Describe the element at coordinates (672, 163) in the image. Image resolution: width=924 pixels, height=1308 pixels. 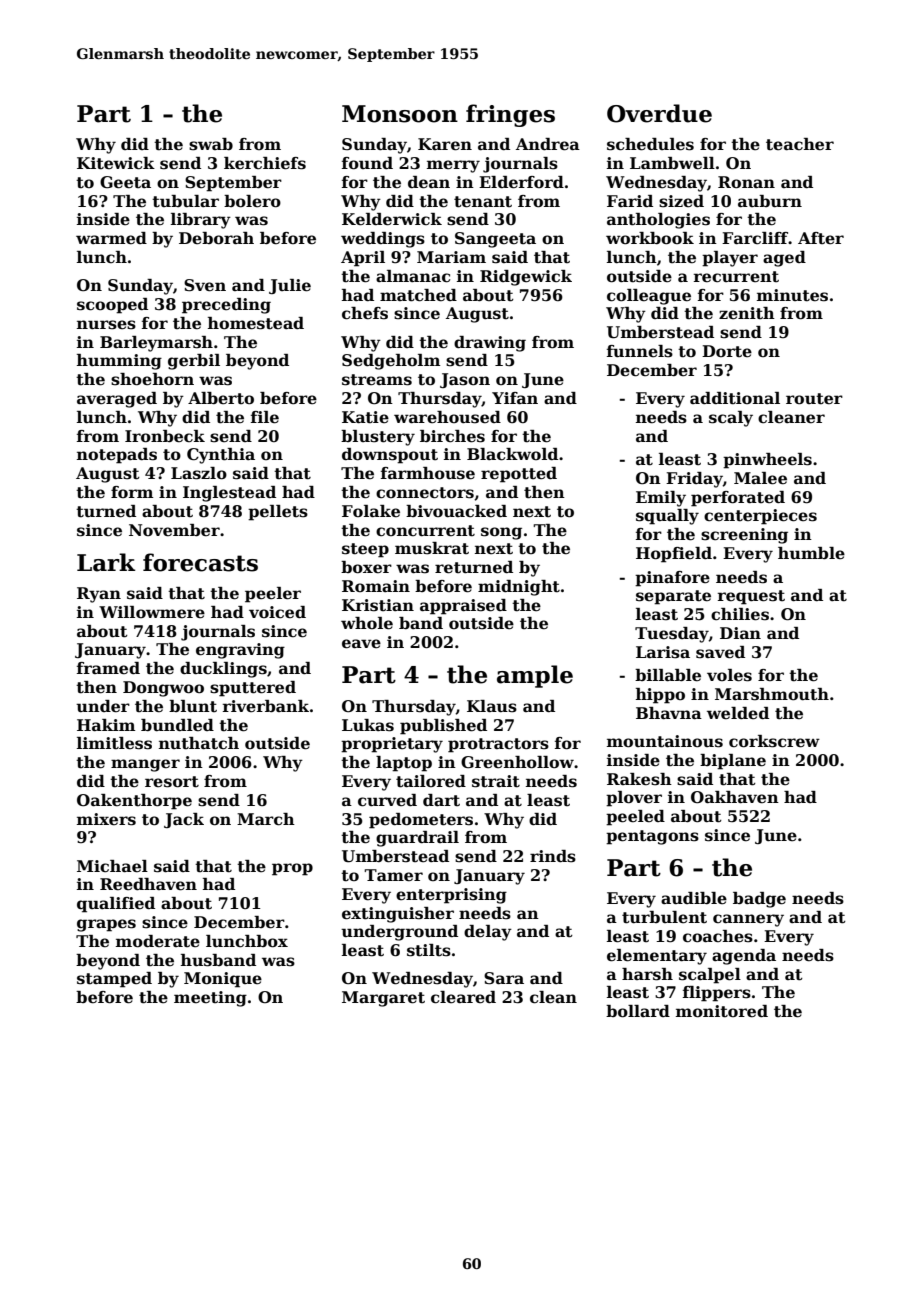
I see `Lambwell` at that location.
